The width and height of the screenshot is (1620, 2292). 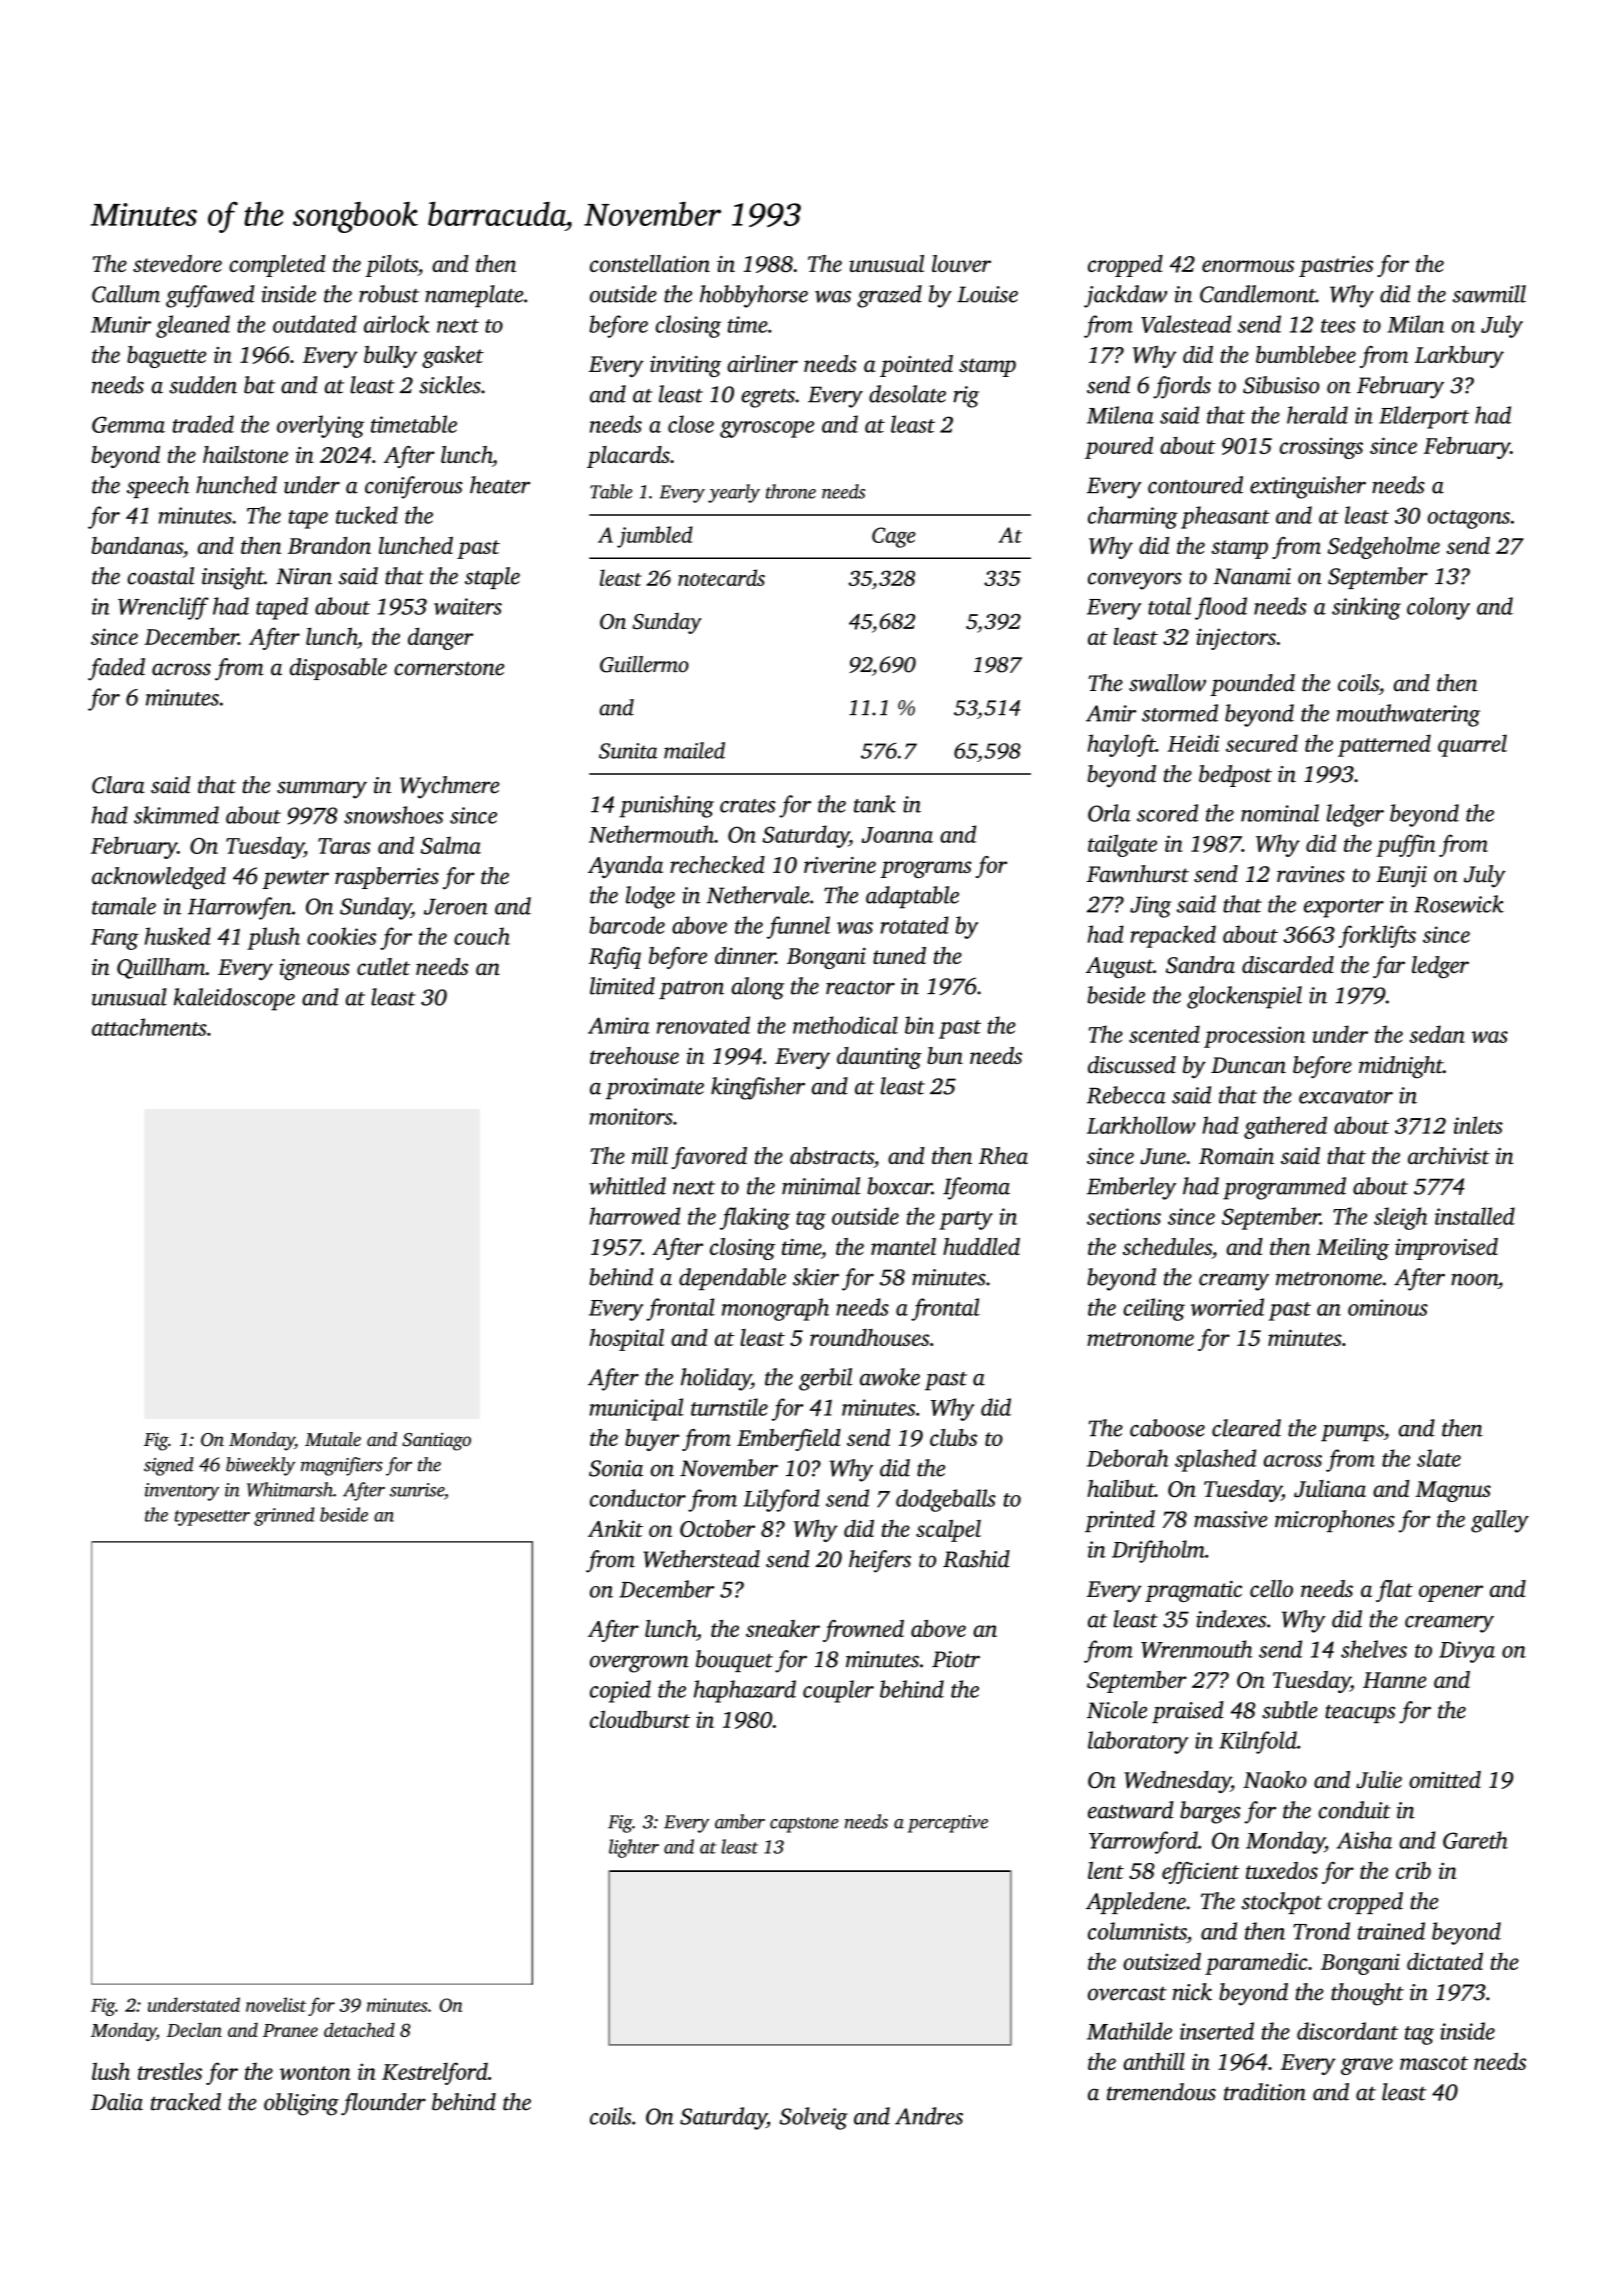 I want to click on herald, so click(x=1317, y=415).
